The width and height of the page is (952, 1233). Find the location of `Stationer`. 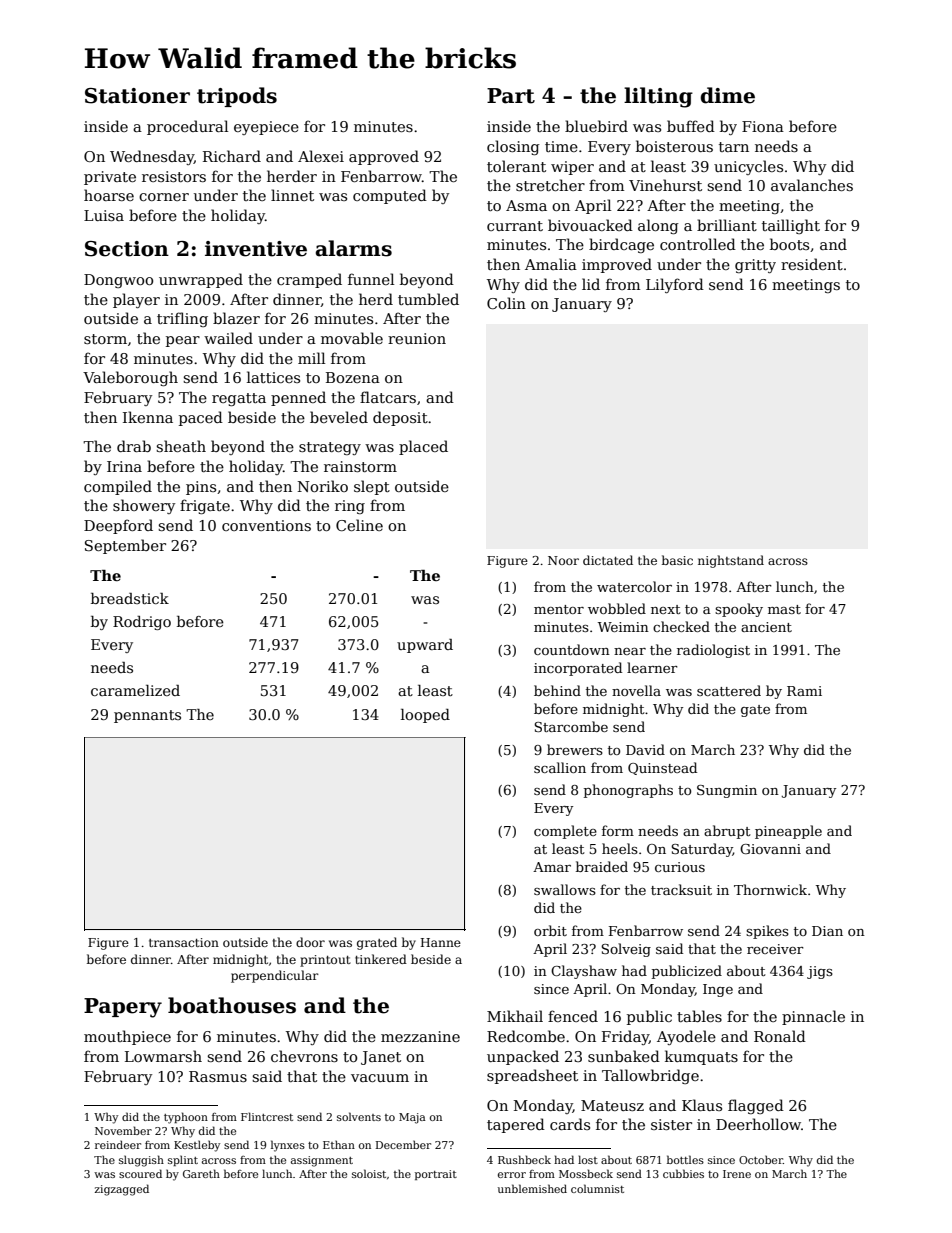

Stationer is located at coordinates (137, 96).
